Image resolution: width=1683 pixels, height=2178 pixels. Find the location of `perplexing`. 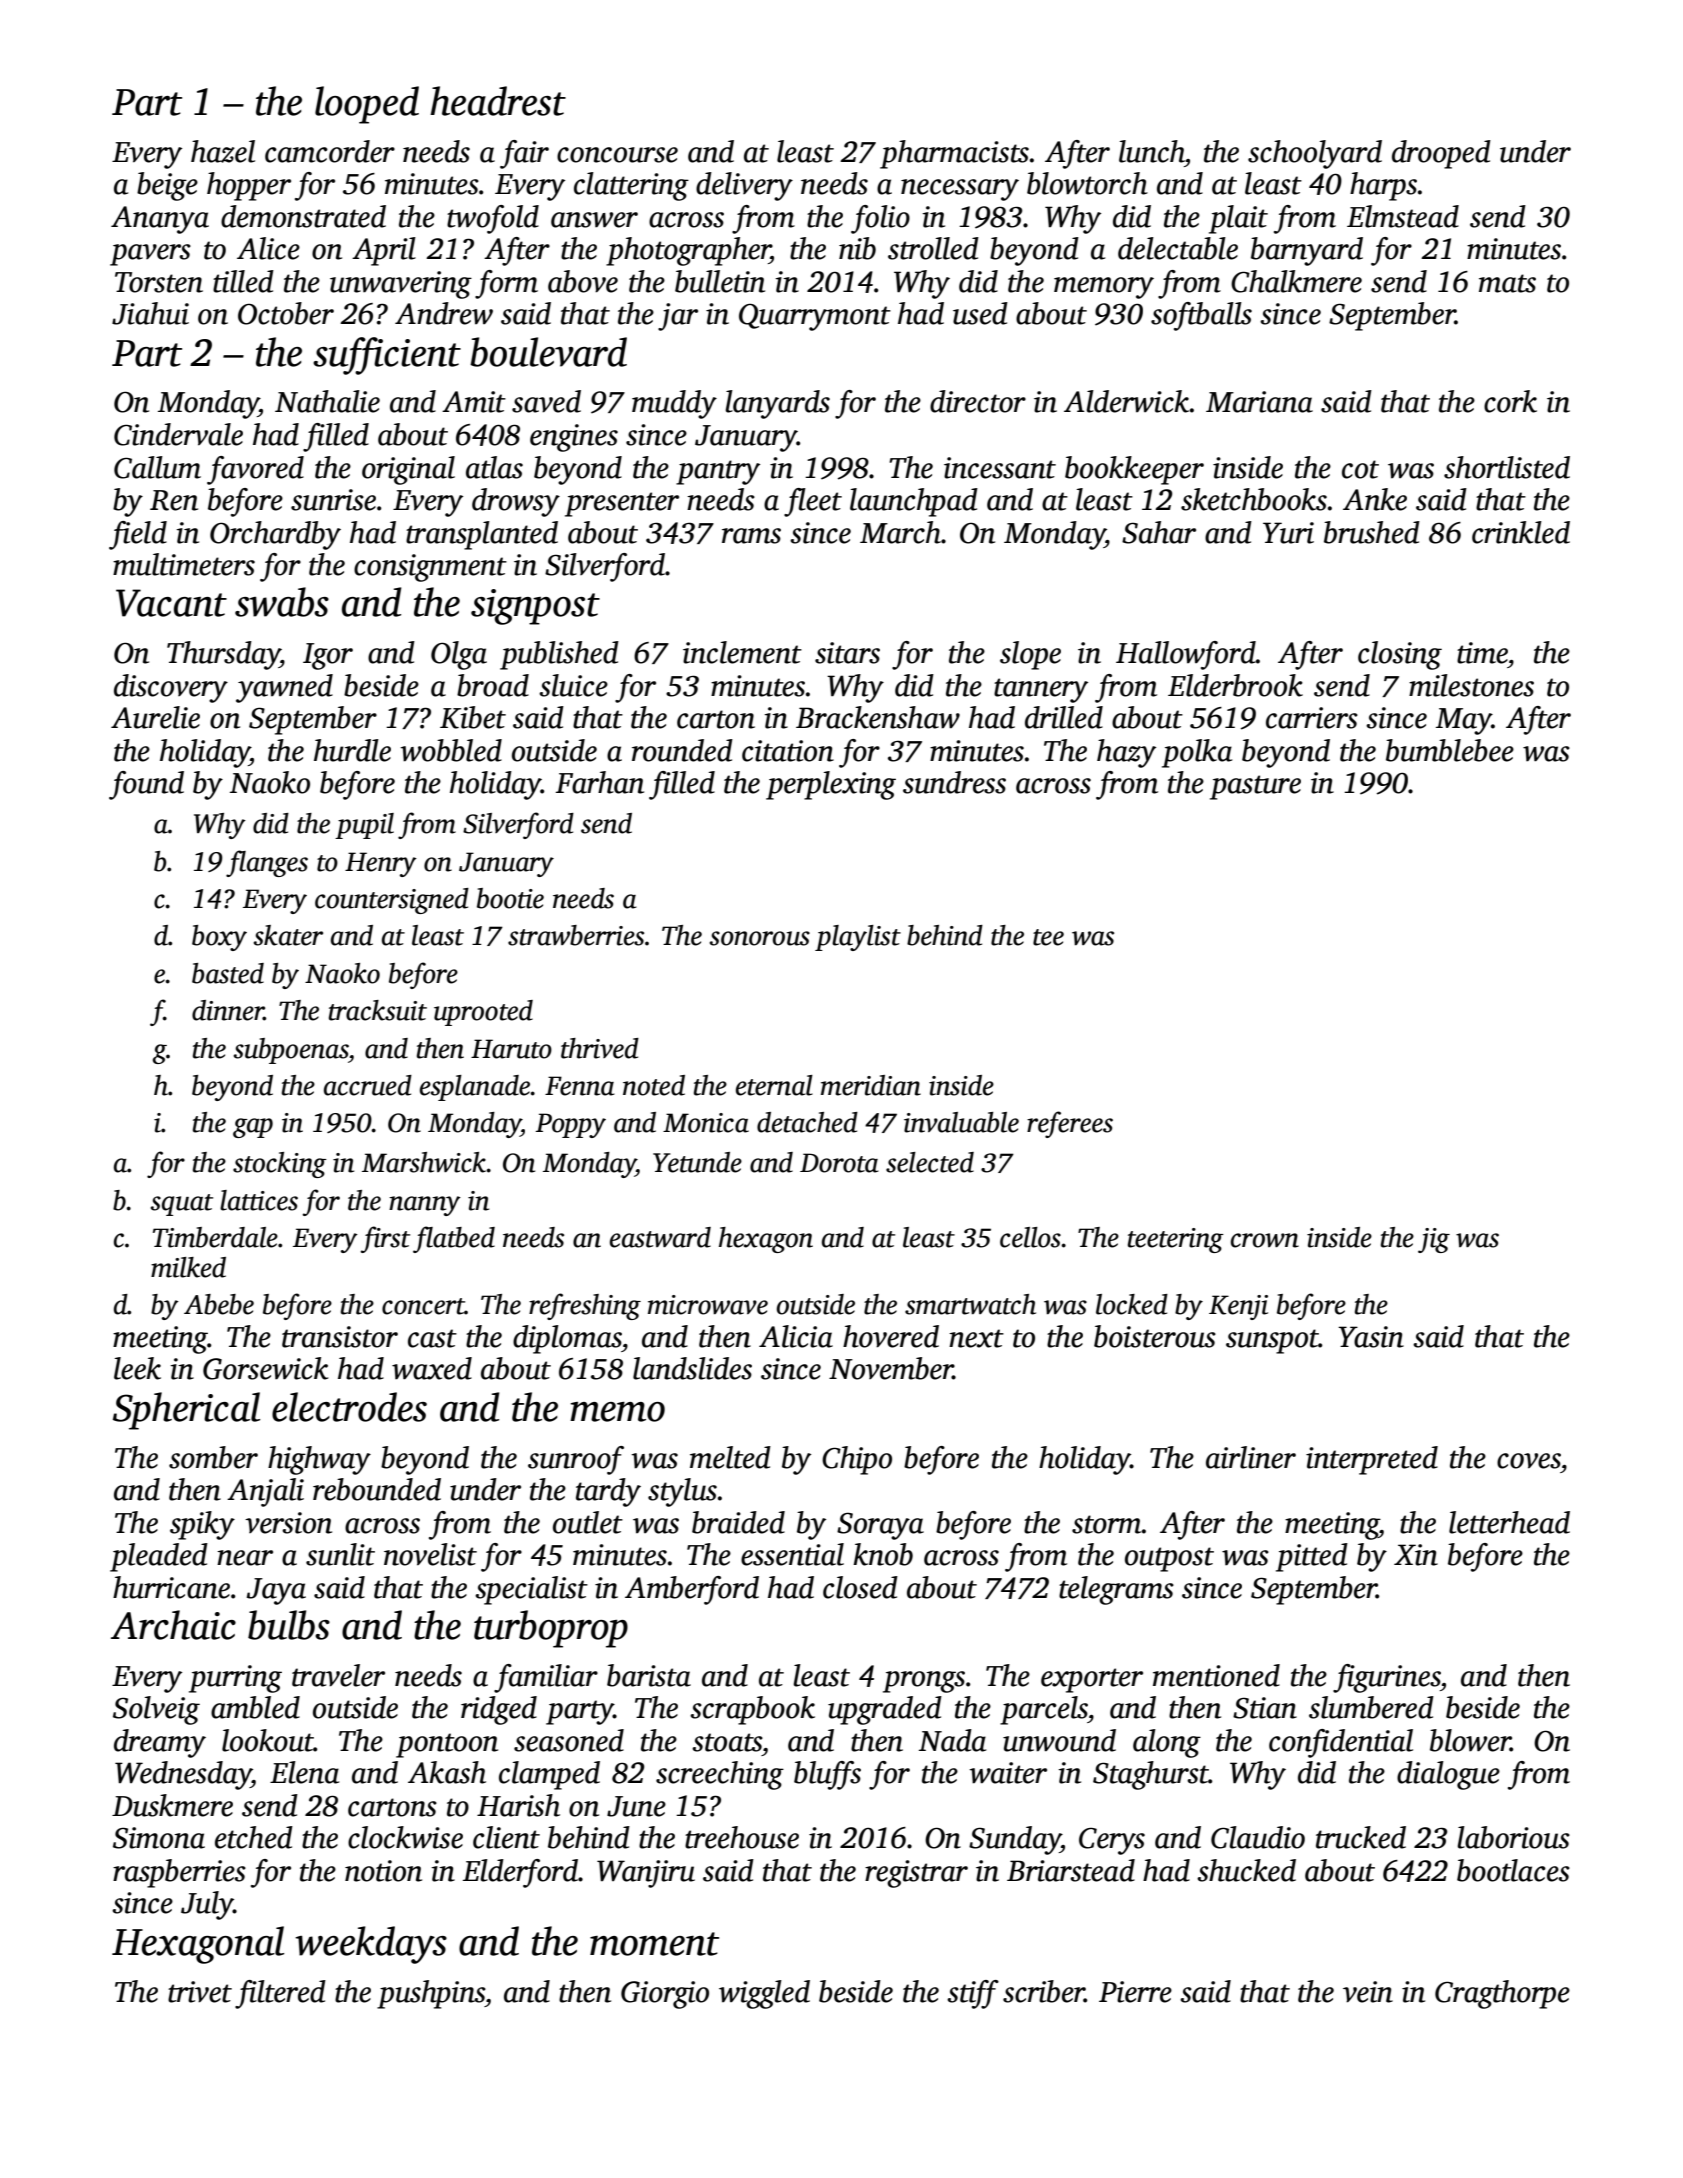

perplexing is located at coordinates (831, 785).
